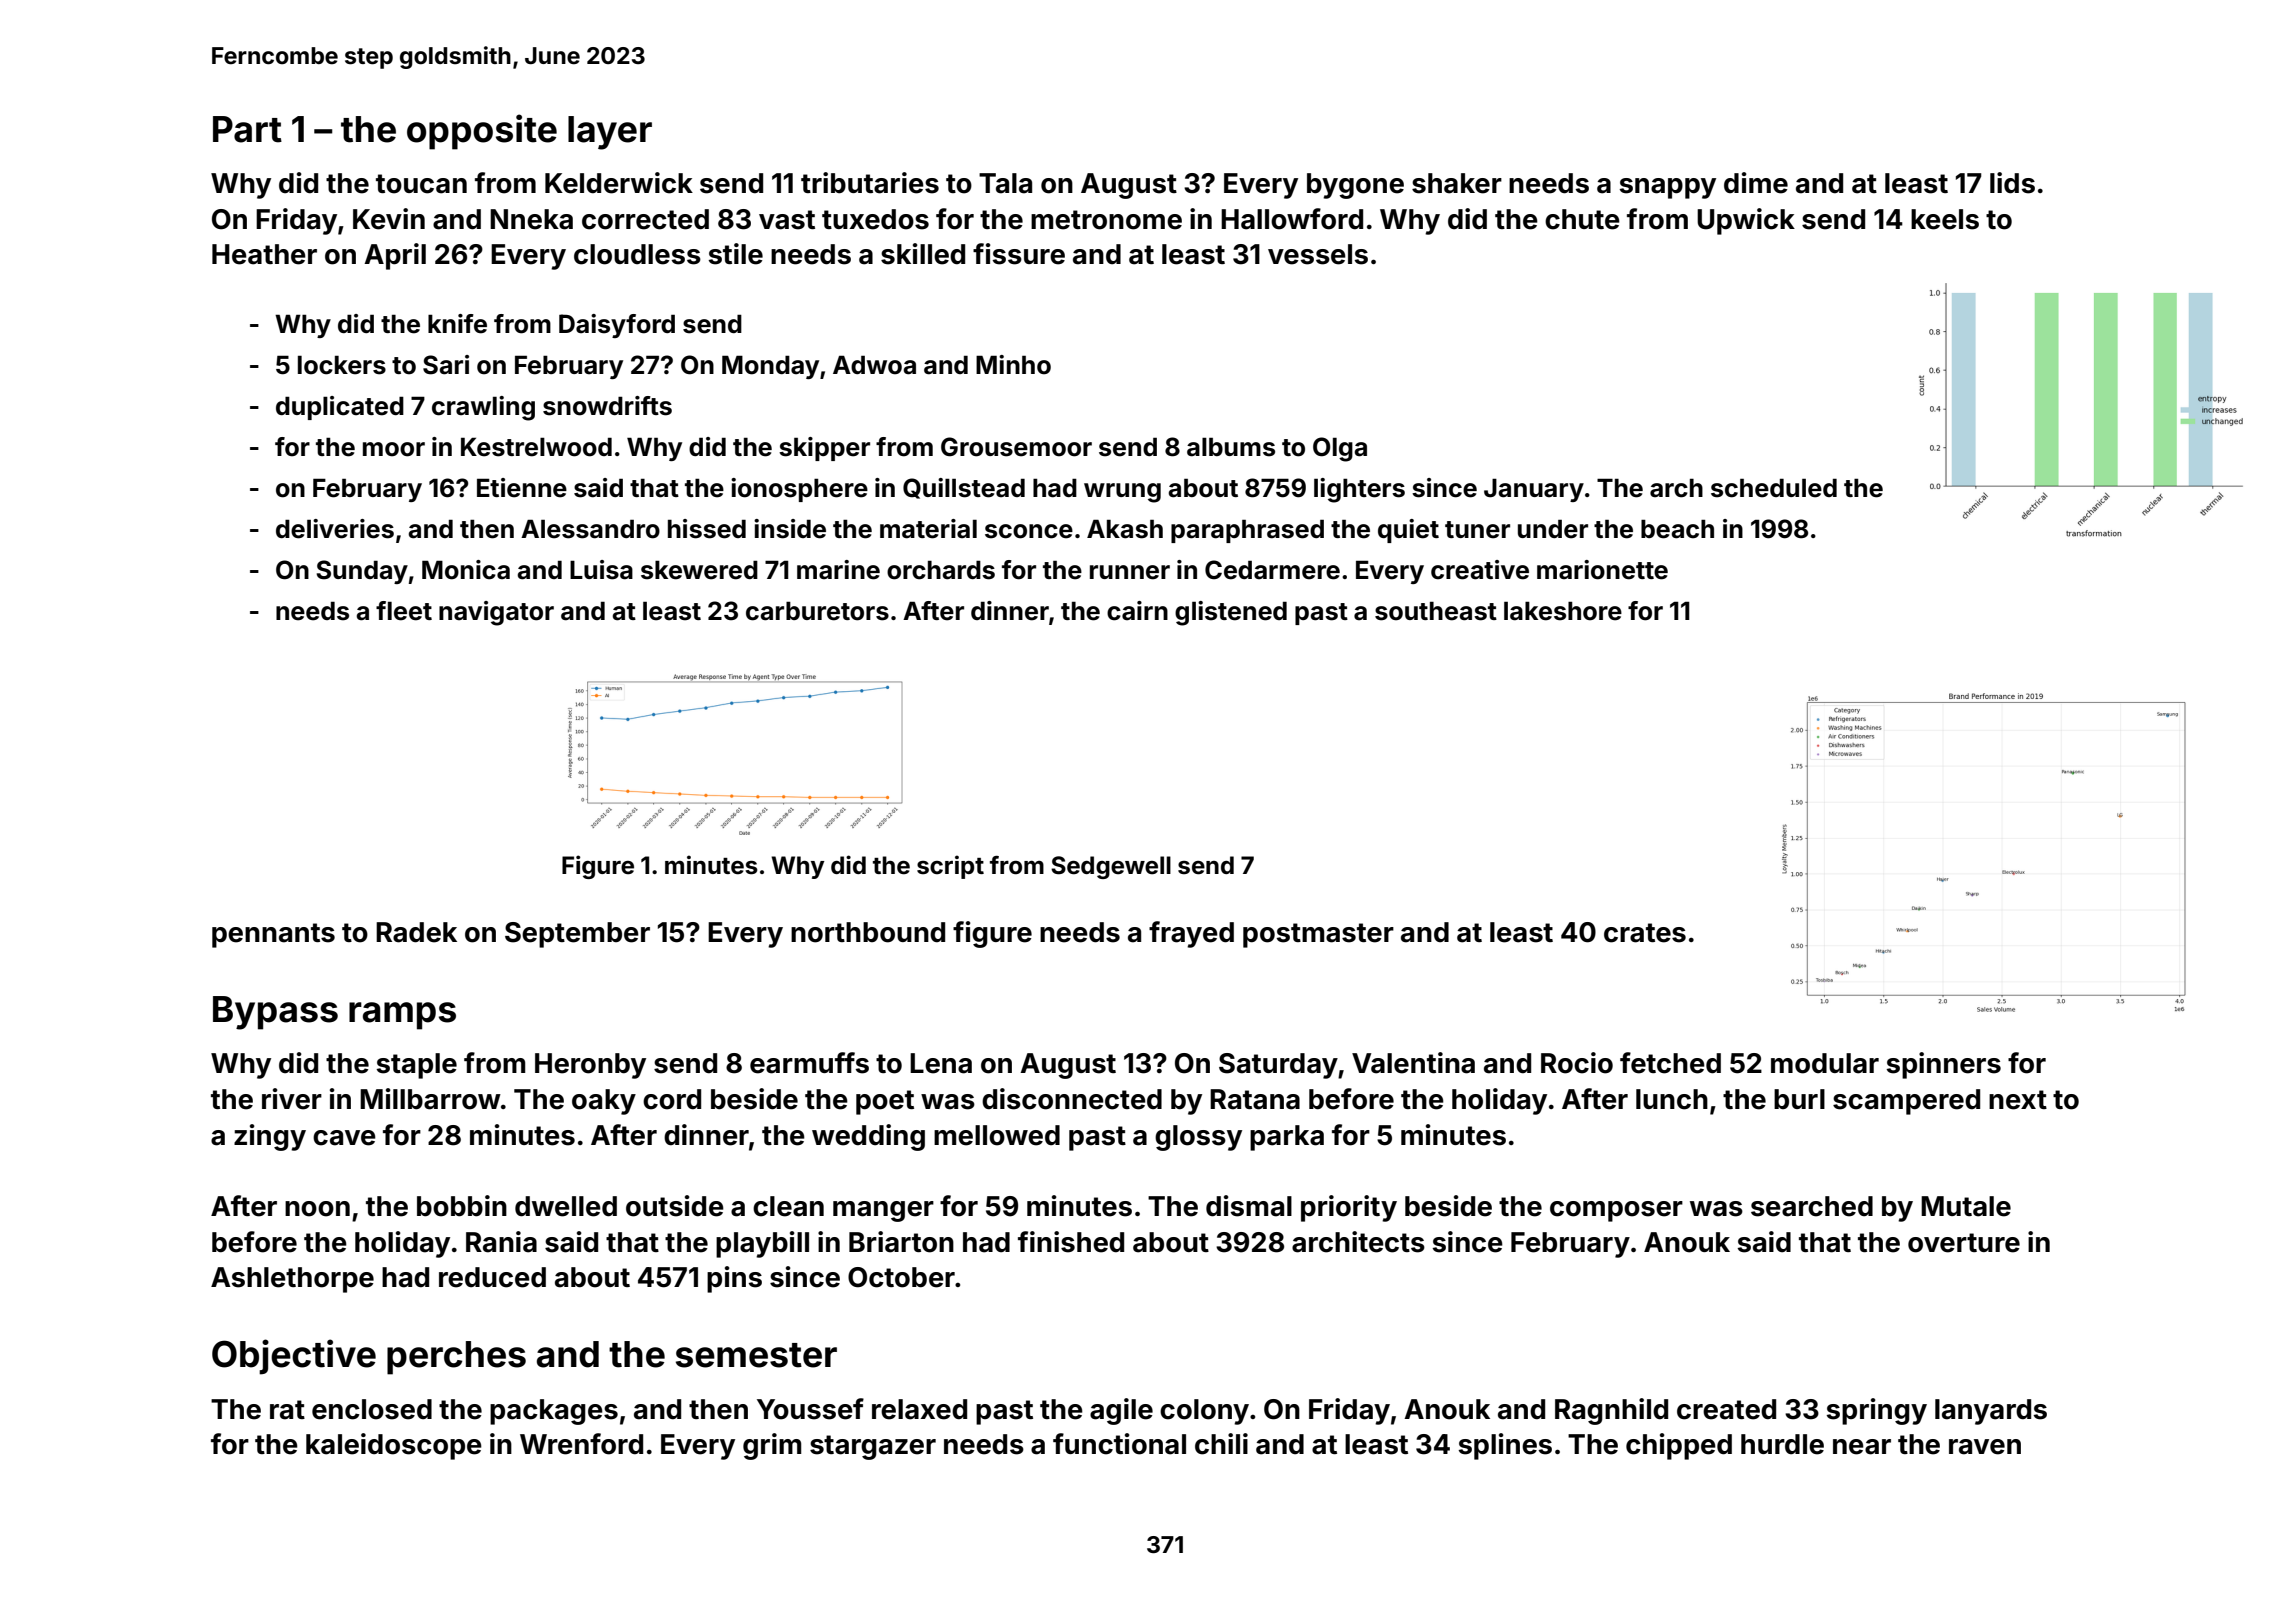  Describe the element at coordinates (601, 570) in the document. I see `Luisa` at that location.
